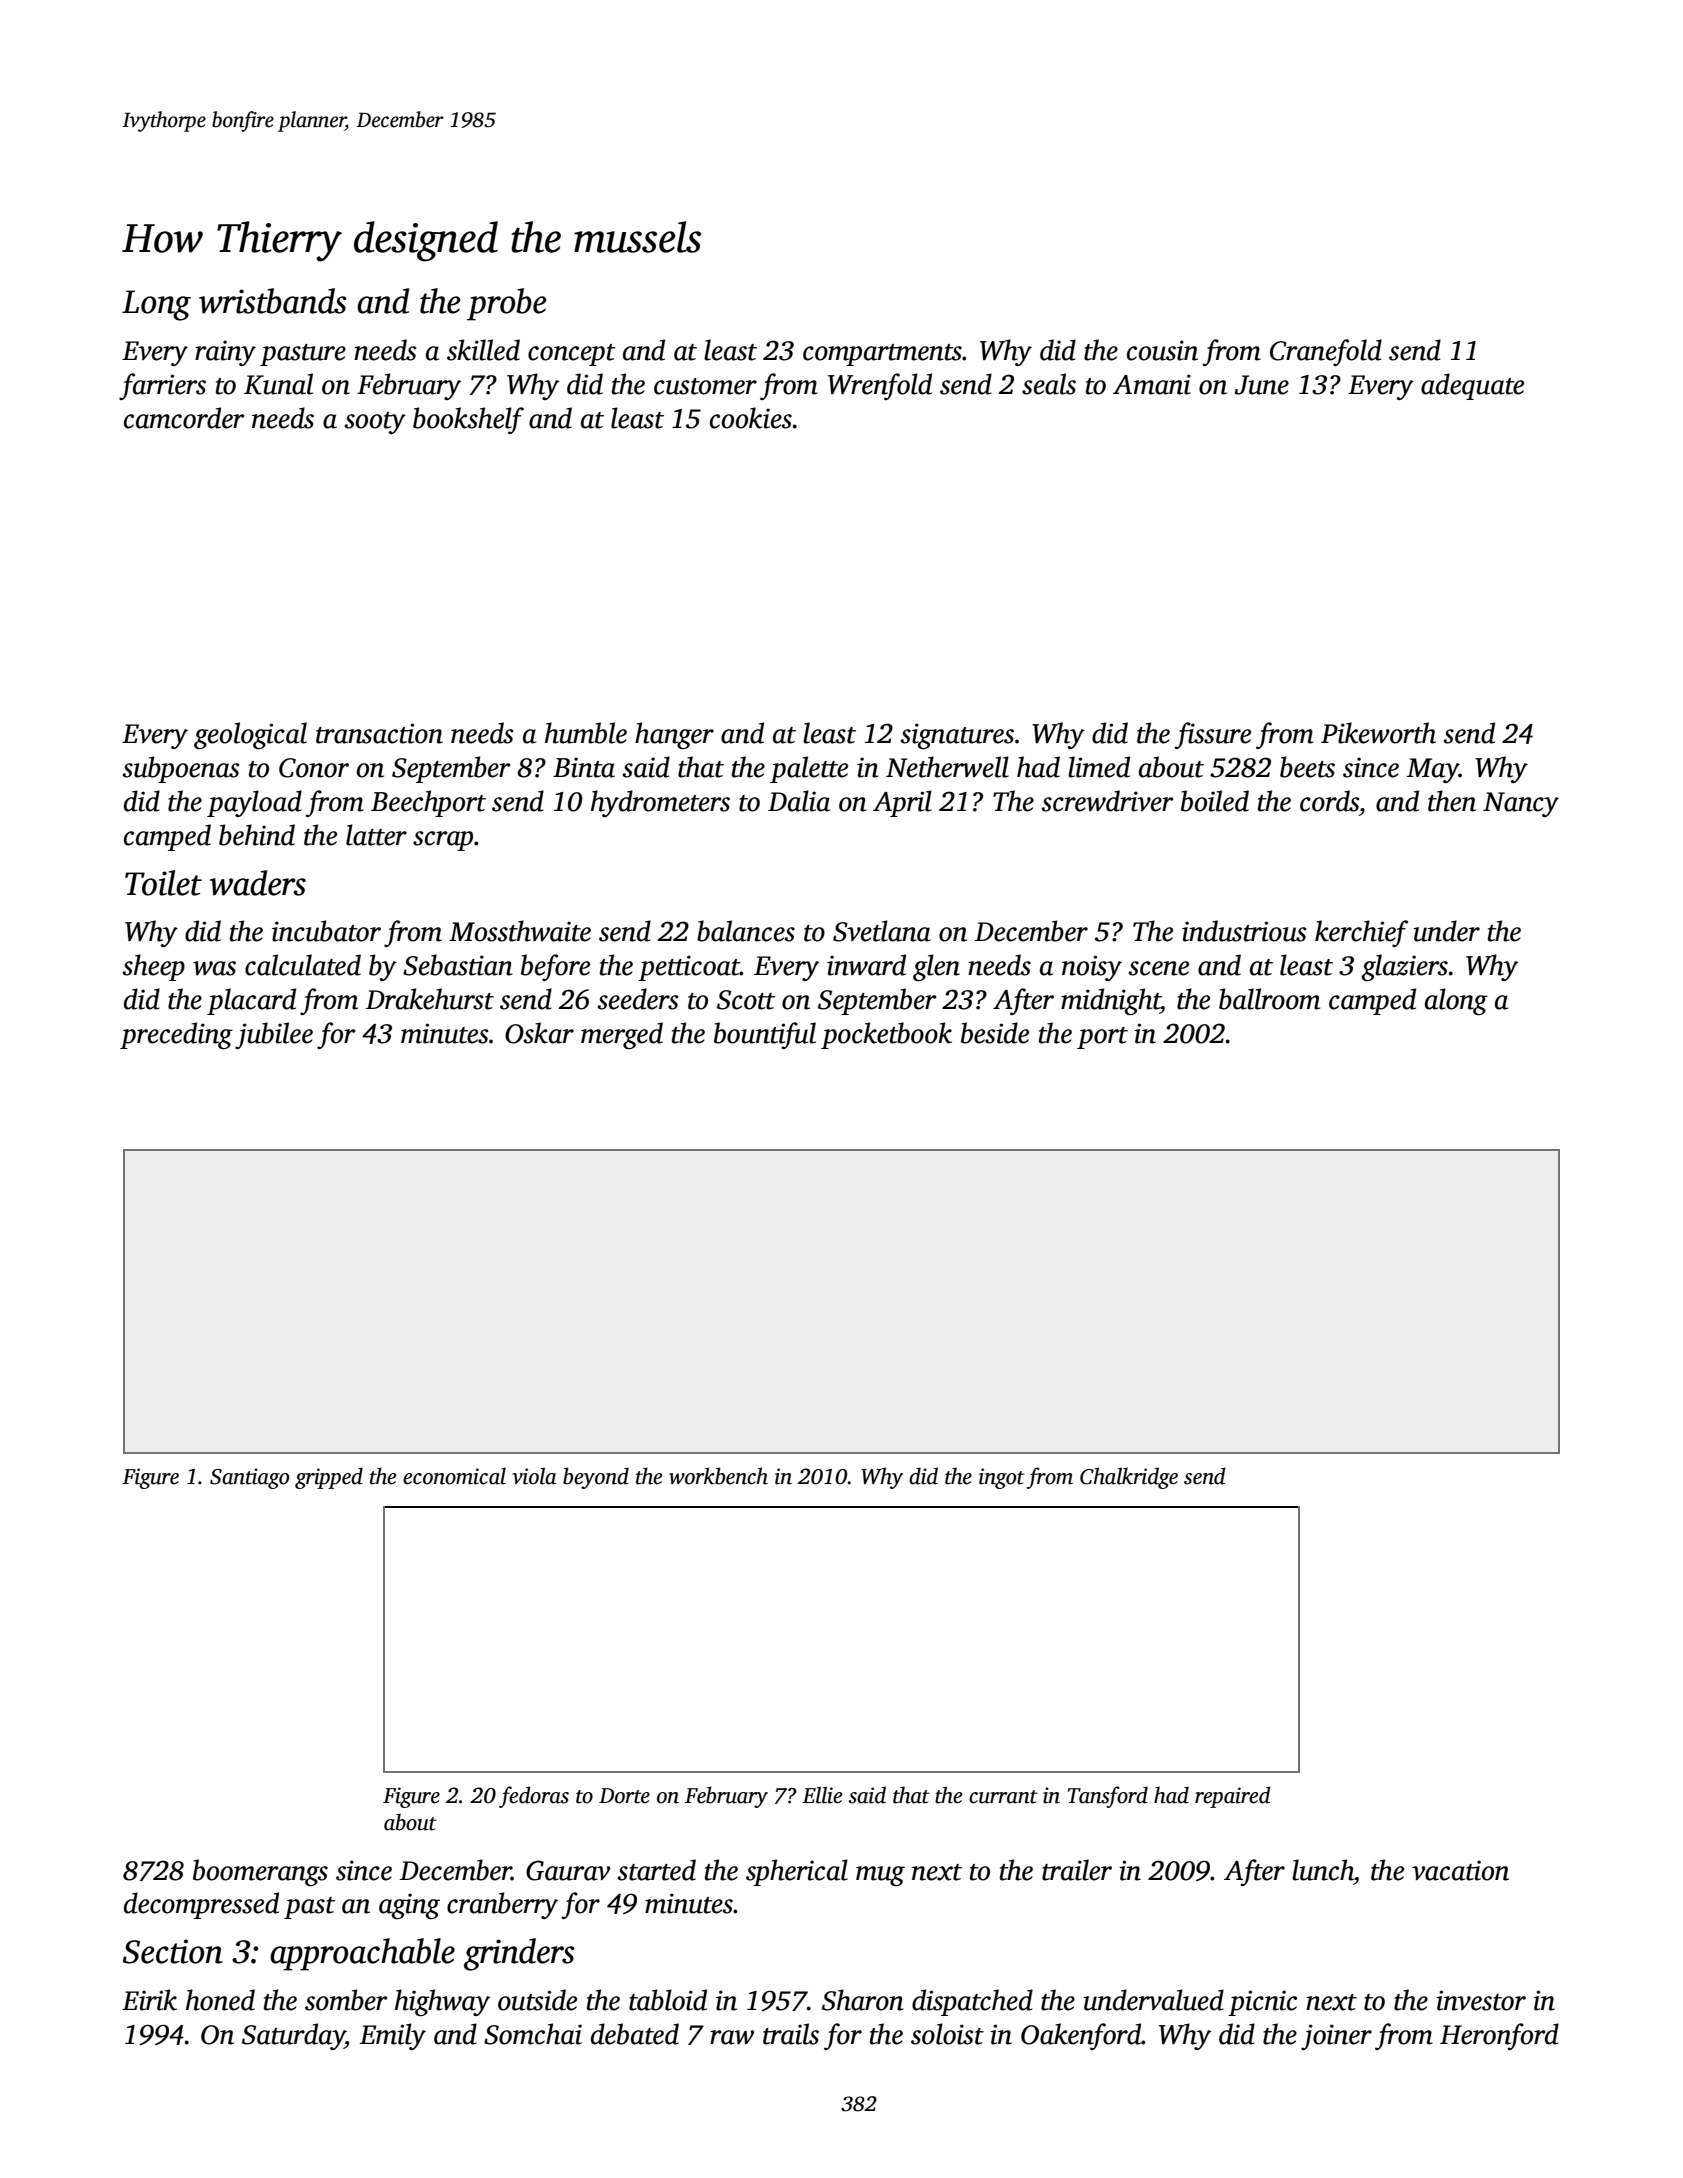 The image size is (1683, 2178). Describe the element at coordinates (1521, 804) in the screenshot. I see `Nancy` at that location.
